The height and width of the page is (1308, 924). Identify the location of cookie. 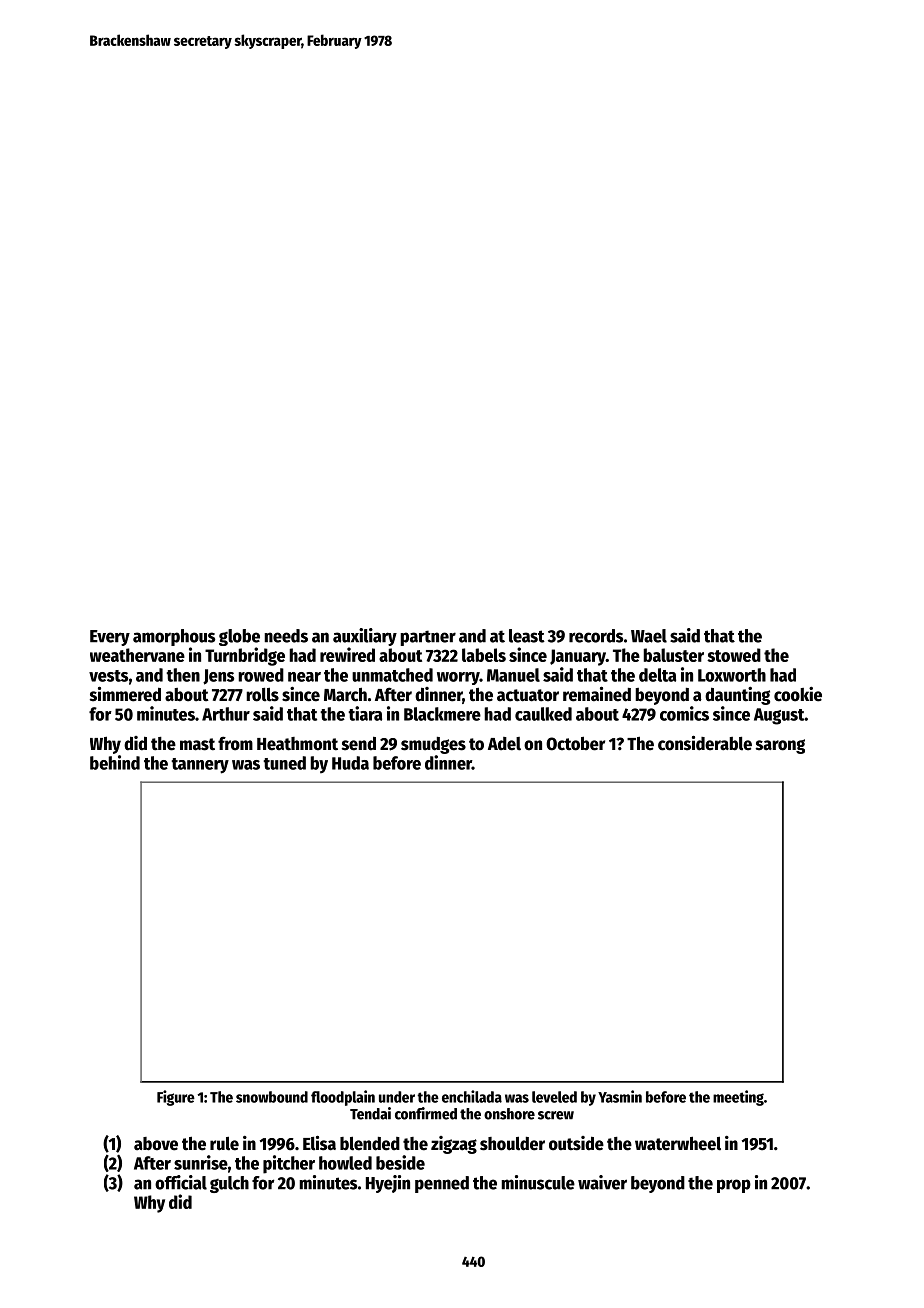
(798, 694).
